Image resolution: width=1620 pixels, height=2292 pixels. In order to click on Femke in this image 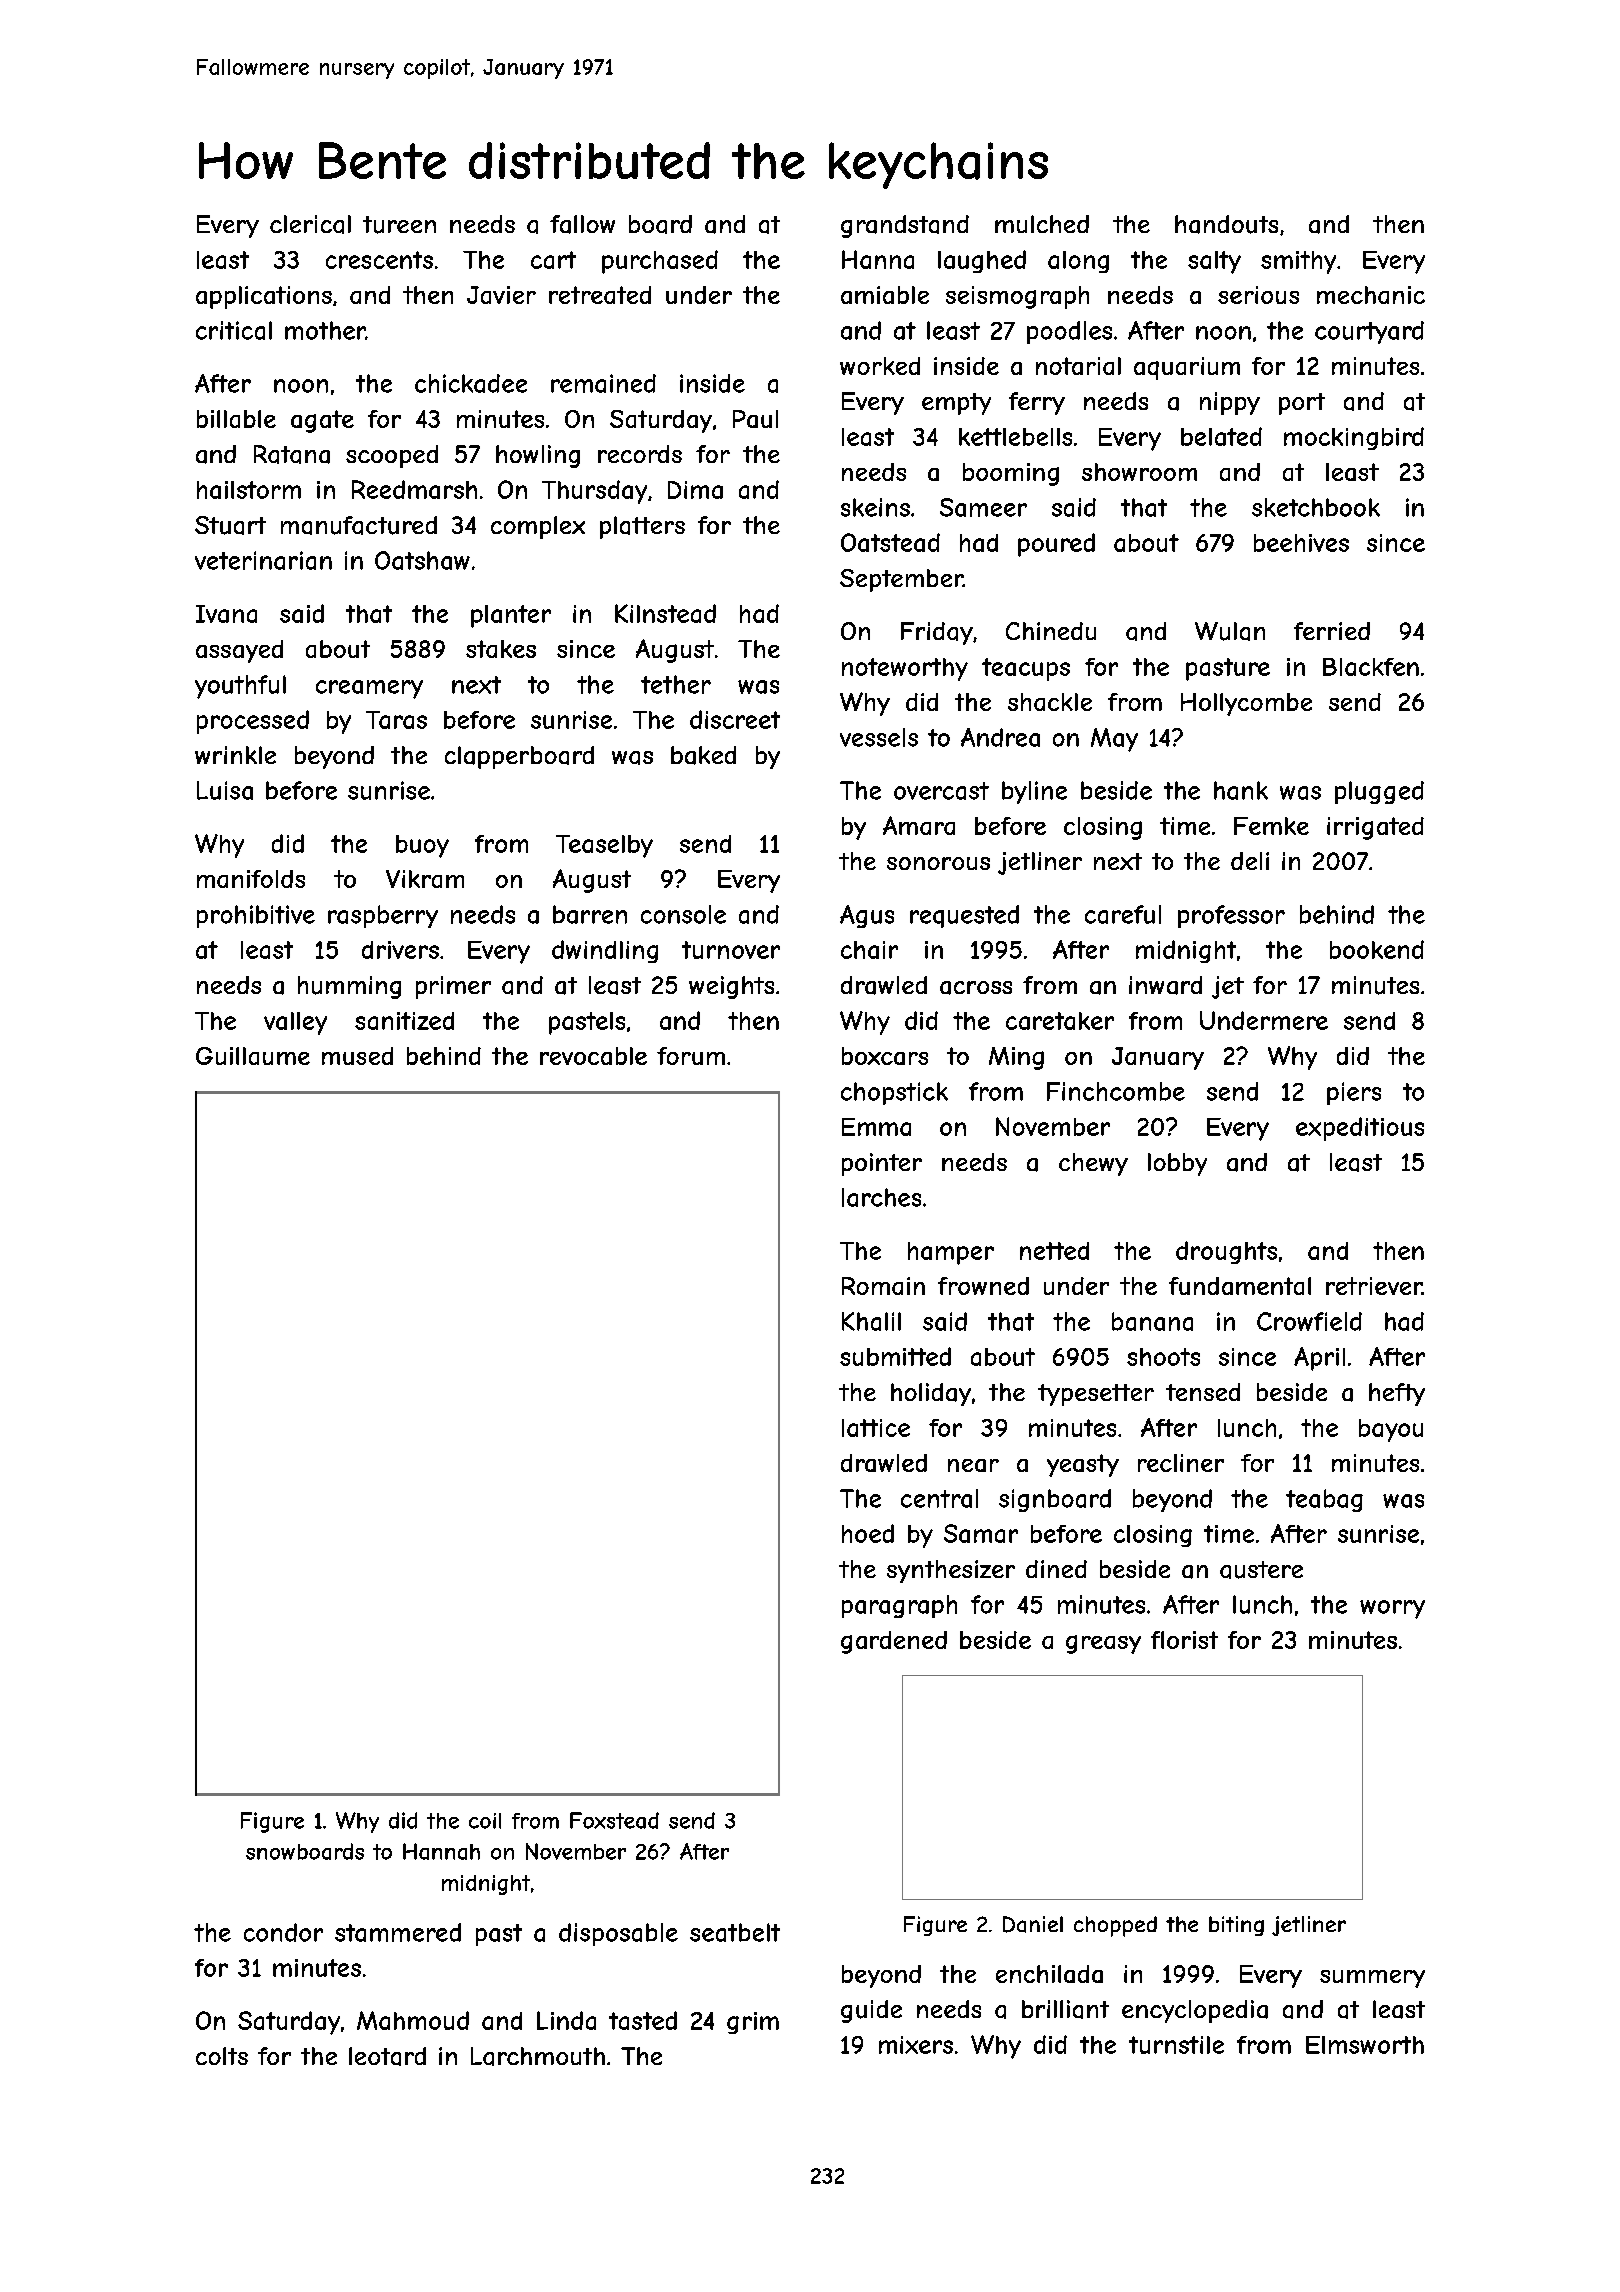, I will do `click(1271, 826)`.
